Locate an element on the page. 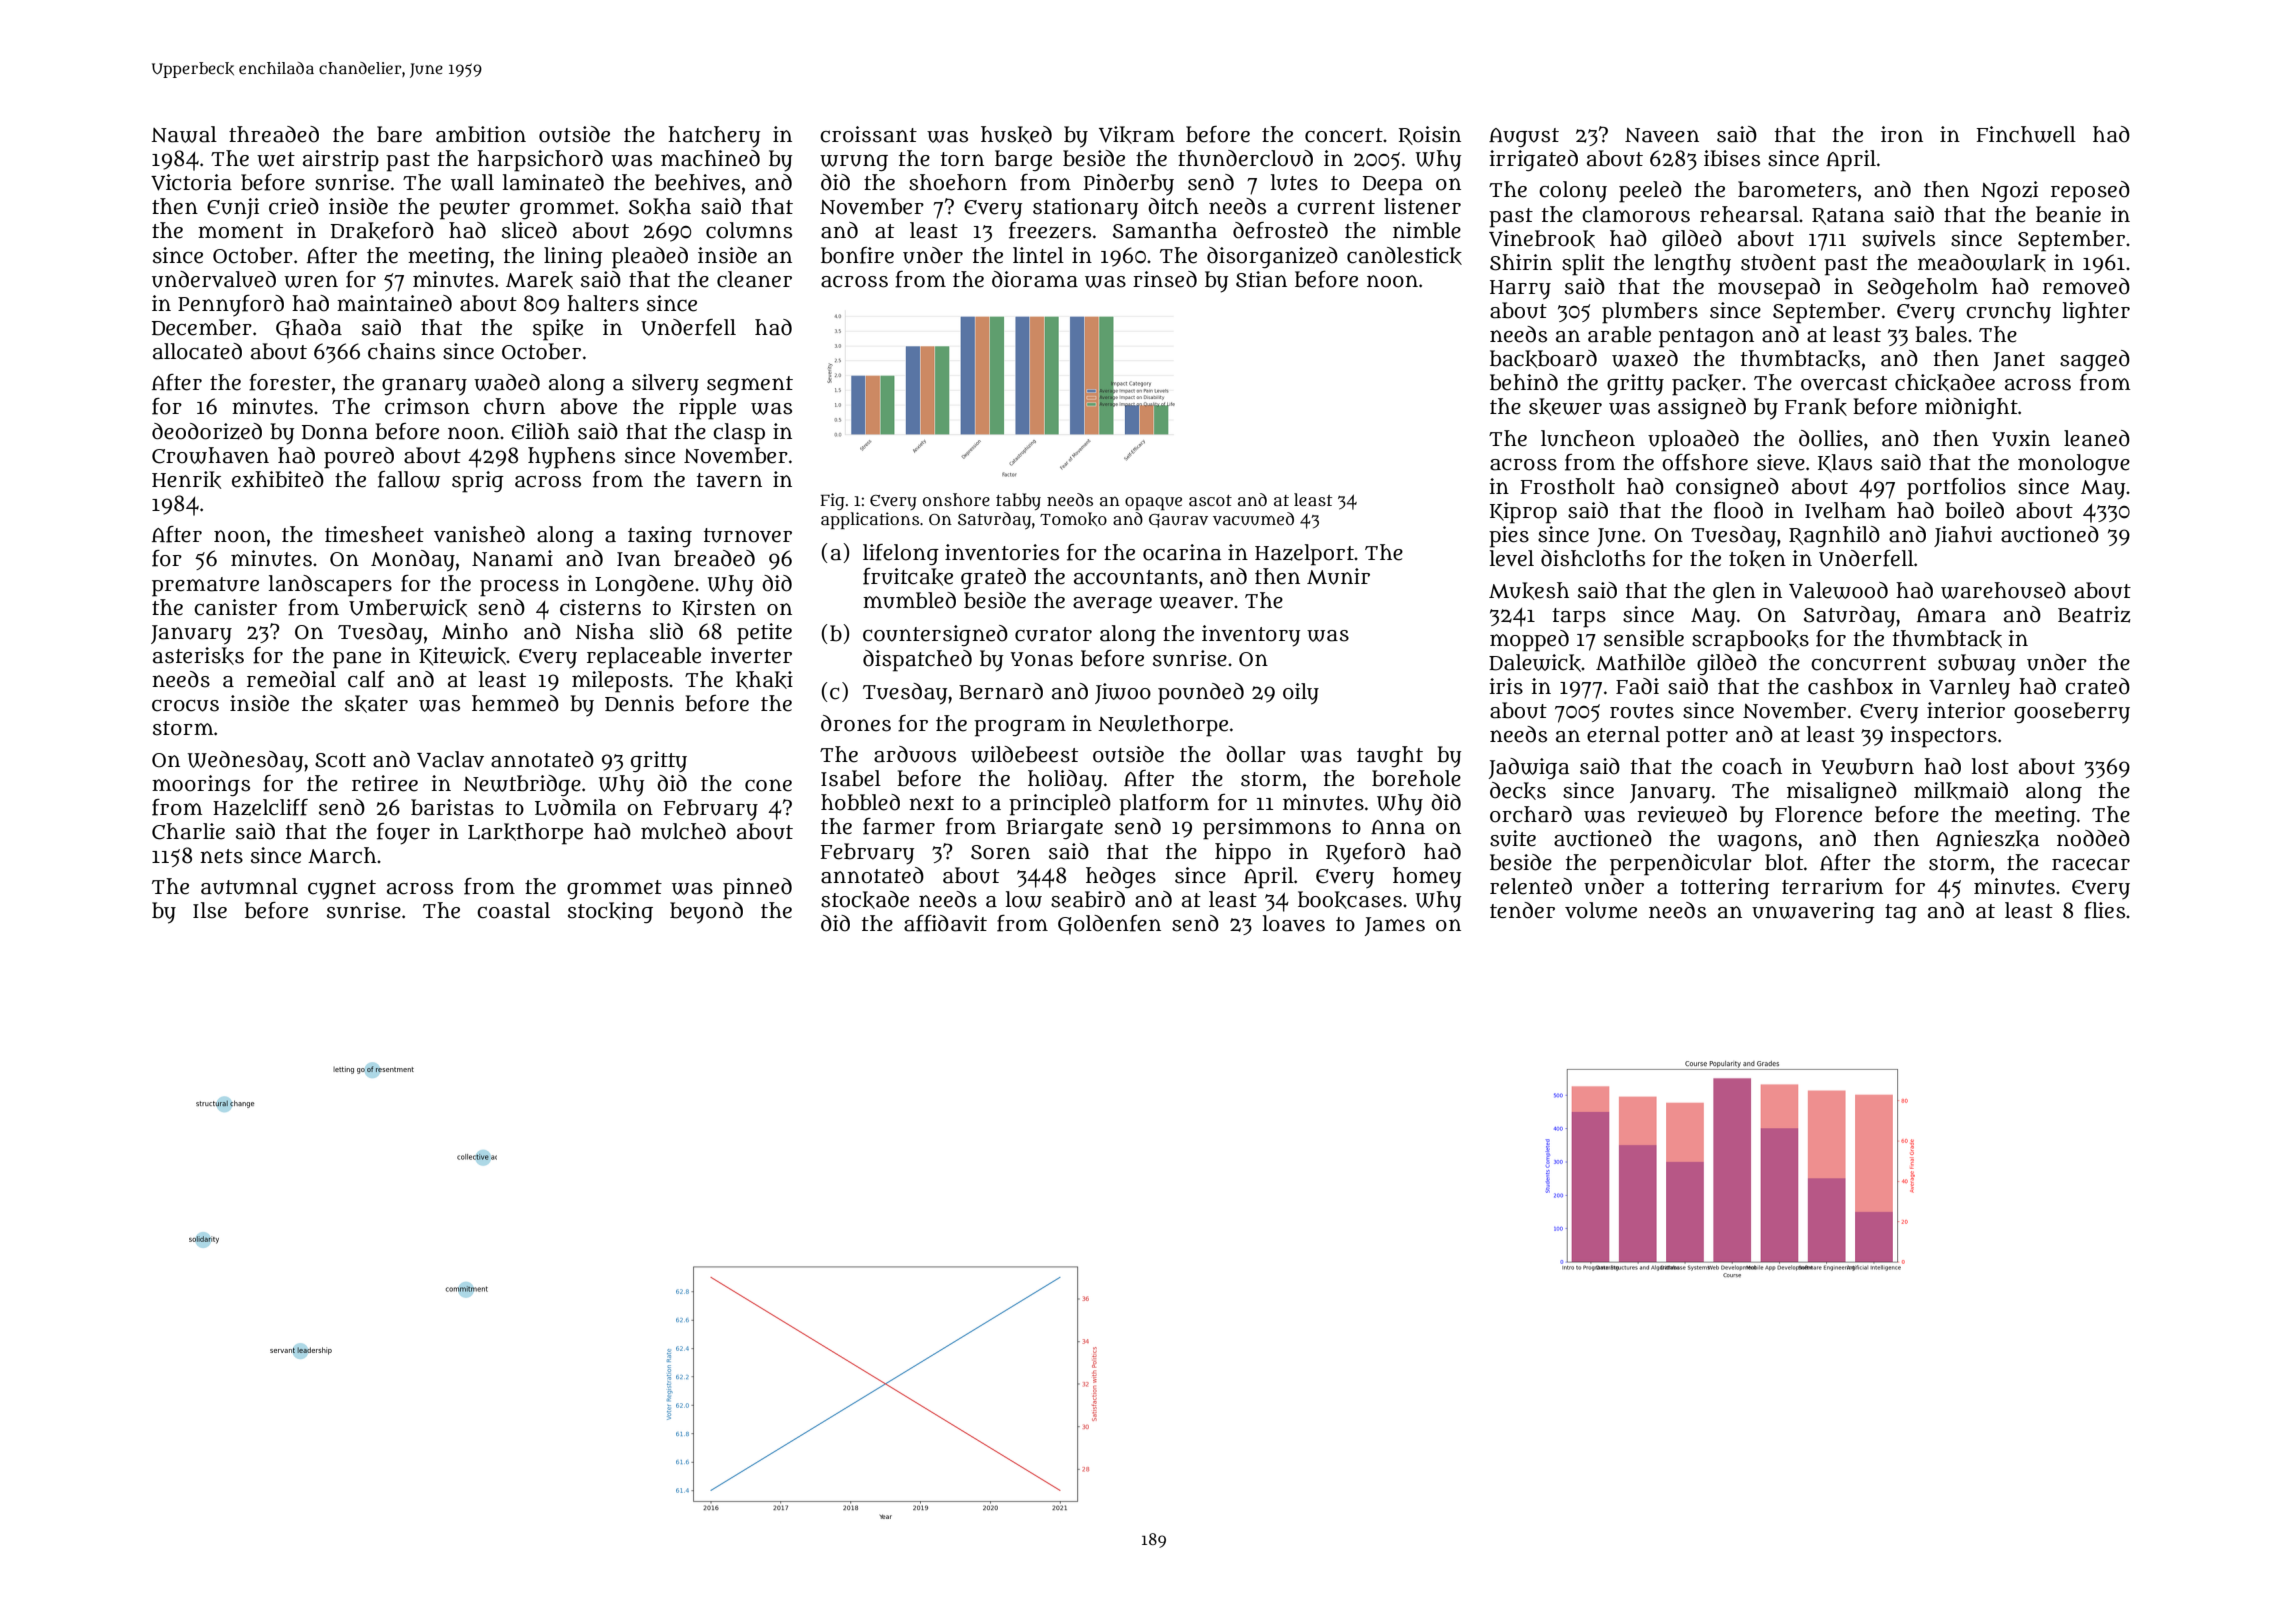 Image resolution: width=2282 pixels, height=1614 pixels. Ratana is located at coordinates (1848, 216).
